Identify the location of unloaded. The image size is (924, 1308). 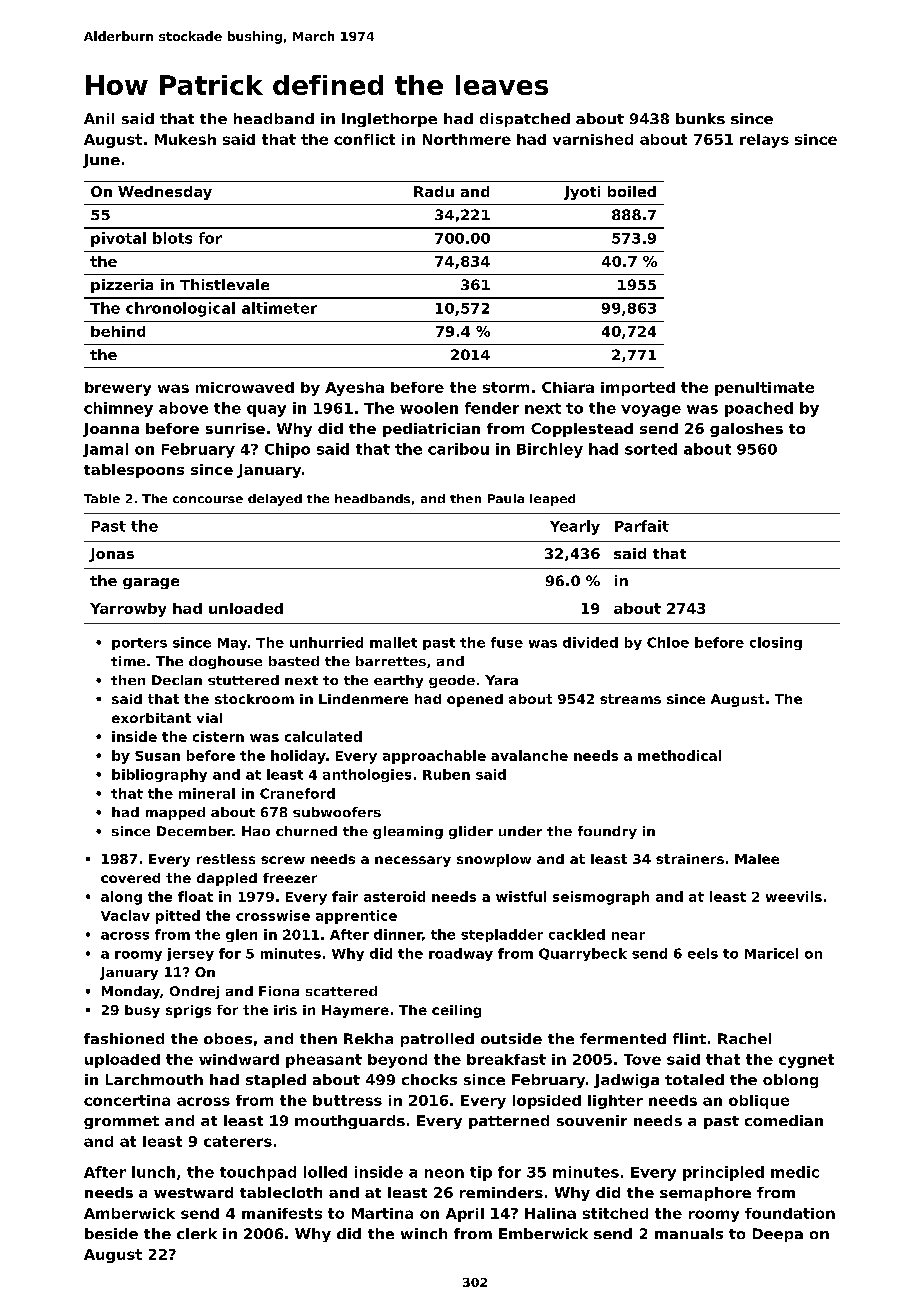
(246, 608).
